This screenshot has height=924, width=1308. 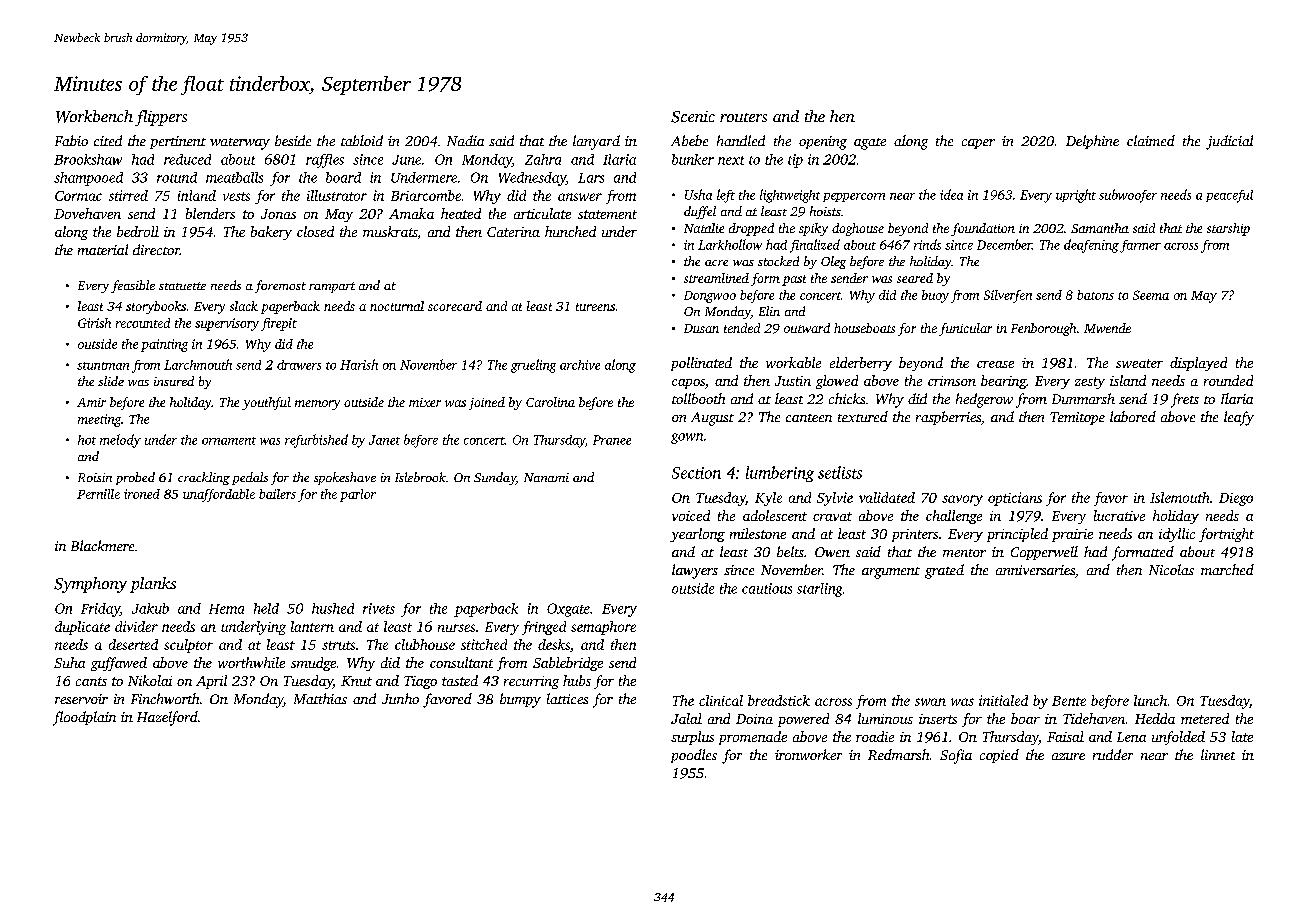 I want to click on hubs, so click(x=577, y=680).
